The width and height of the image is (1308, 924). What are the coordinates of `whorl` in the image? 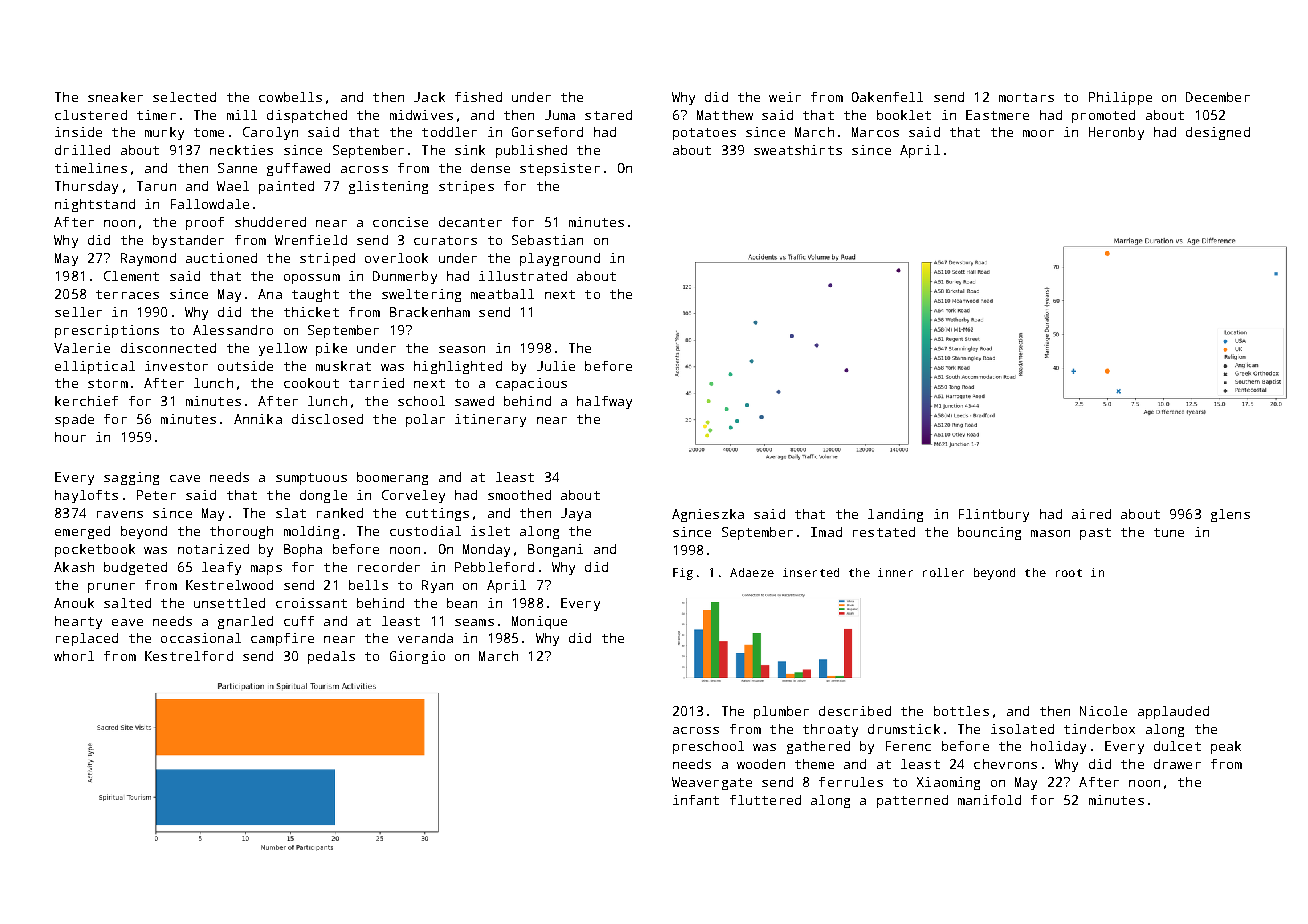 It's located at (74, 656).
